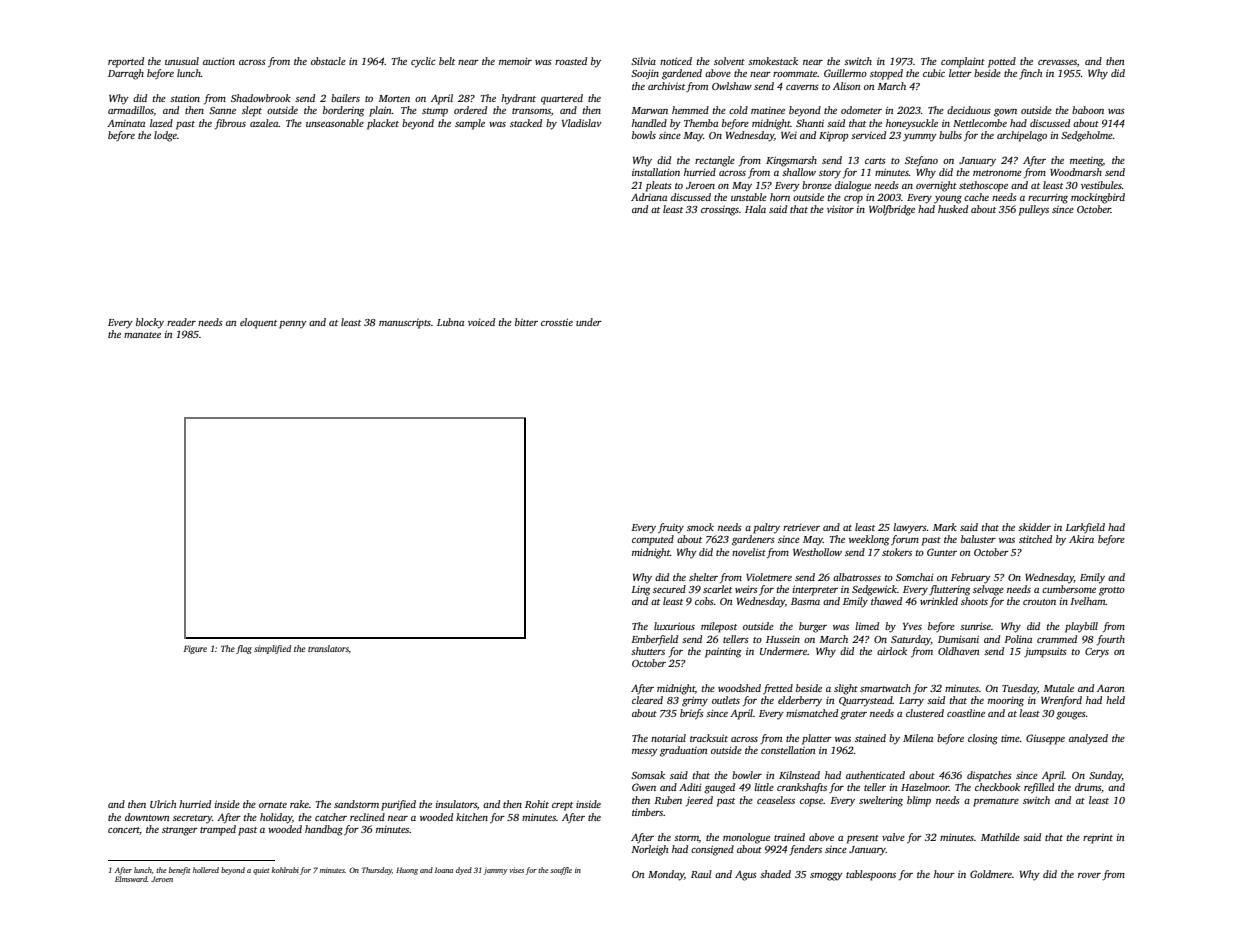  I want to click on shutters, so click(648, 651).
